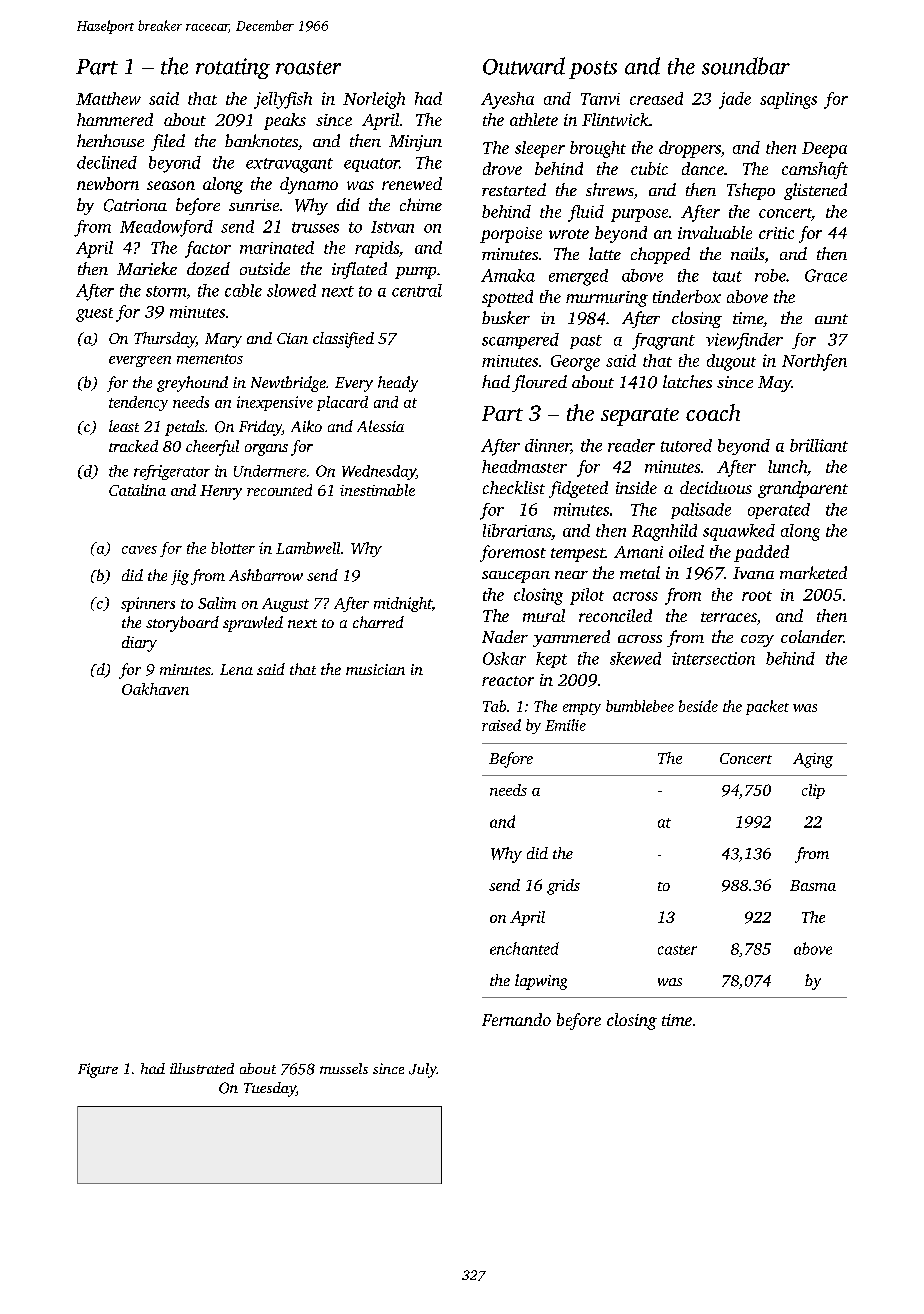  Describe the element at coordinates (98, 1070) in the screenshot. I see `Figure` at that location.
